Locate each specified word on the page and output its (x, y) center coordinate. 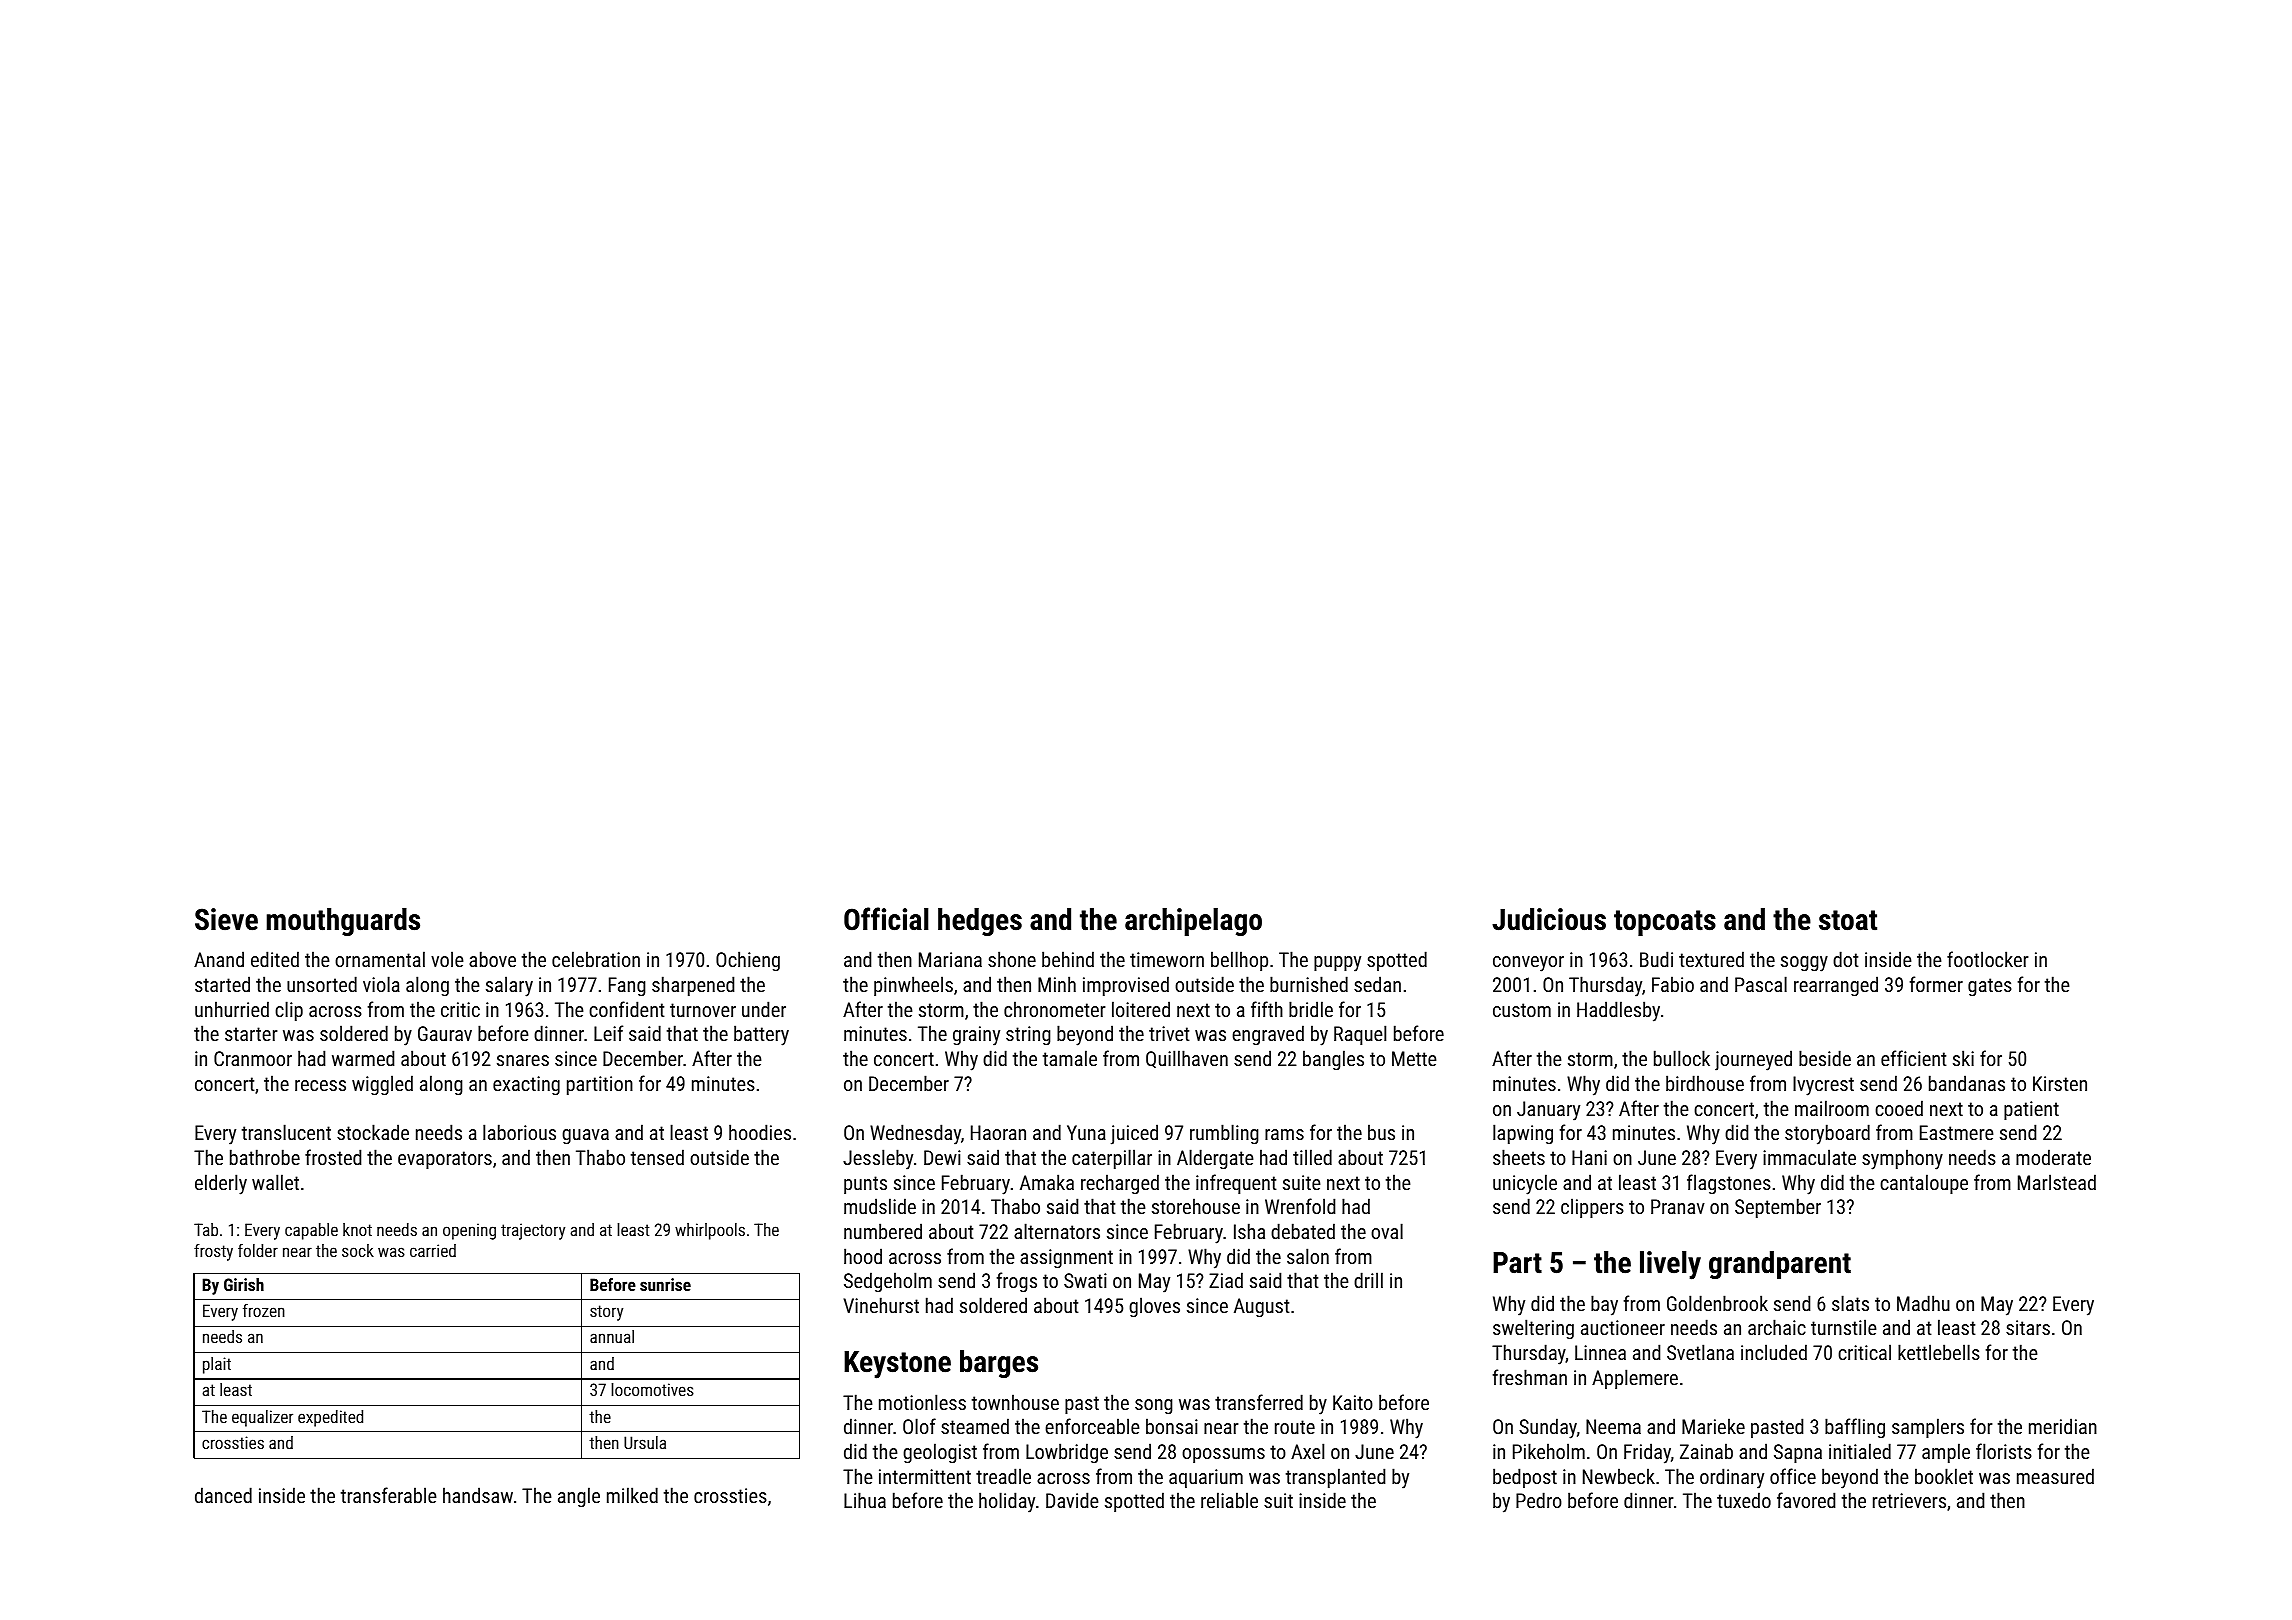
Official (886, 919)
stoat (1848, 920)
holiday (1007, 1502)
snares (523, 1060)
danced (223, 1495)
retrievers (1909, 1500)
